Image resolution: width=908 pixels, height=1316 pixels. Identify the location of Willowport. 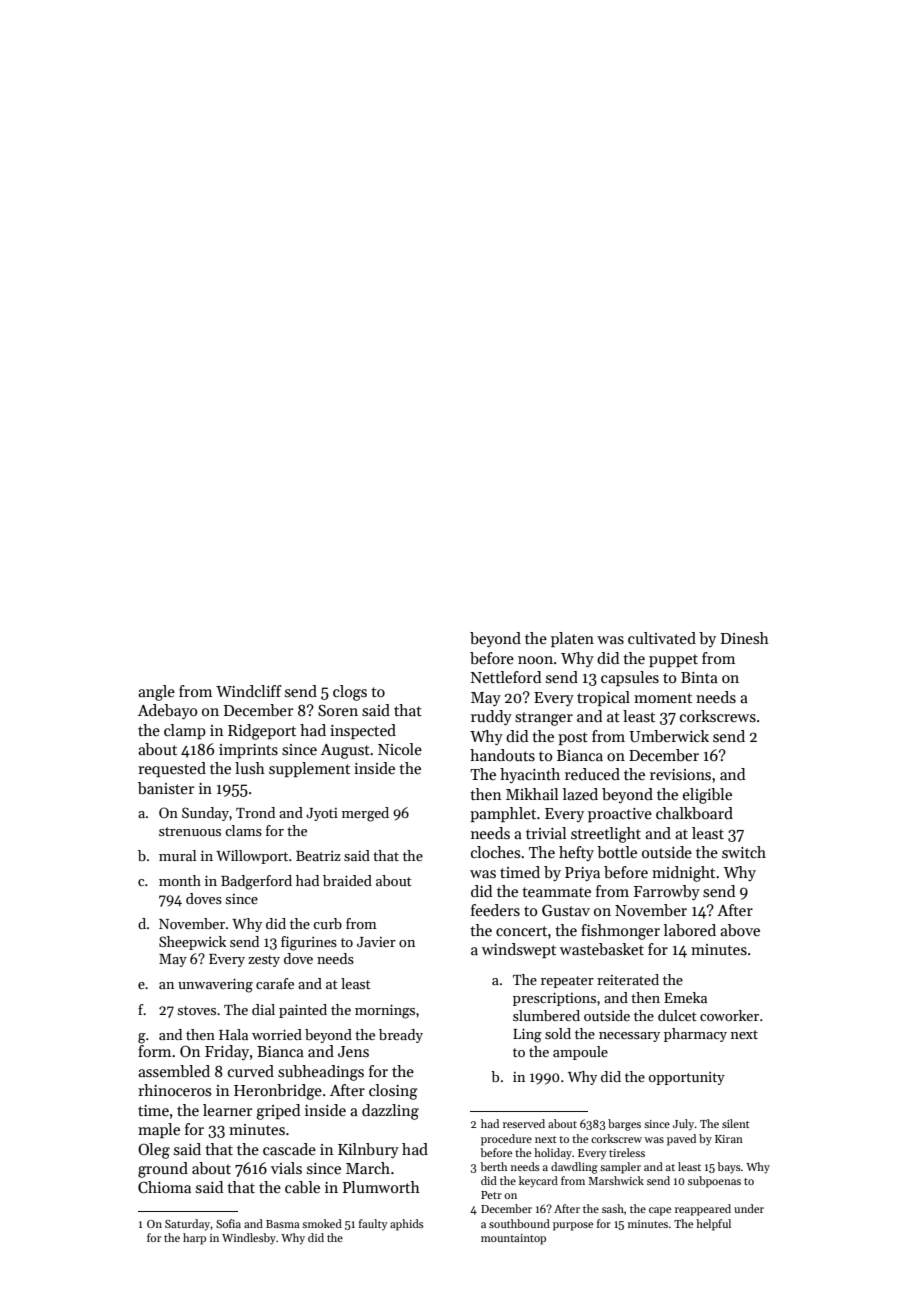
(252, 857).
